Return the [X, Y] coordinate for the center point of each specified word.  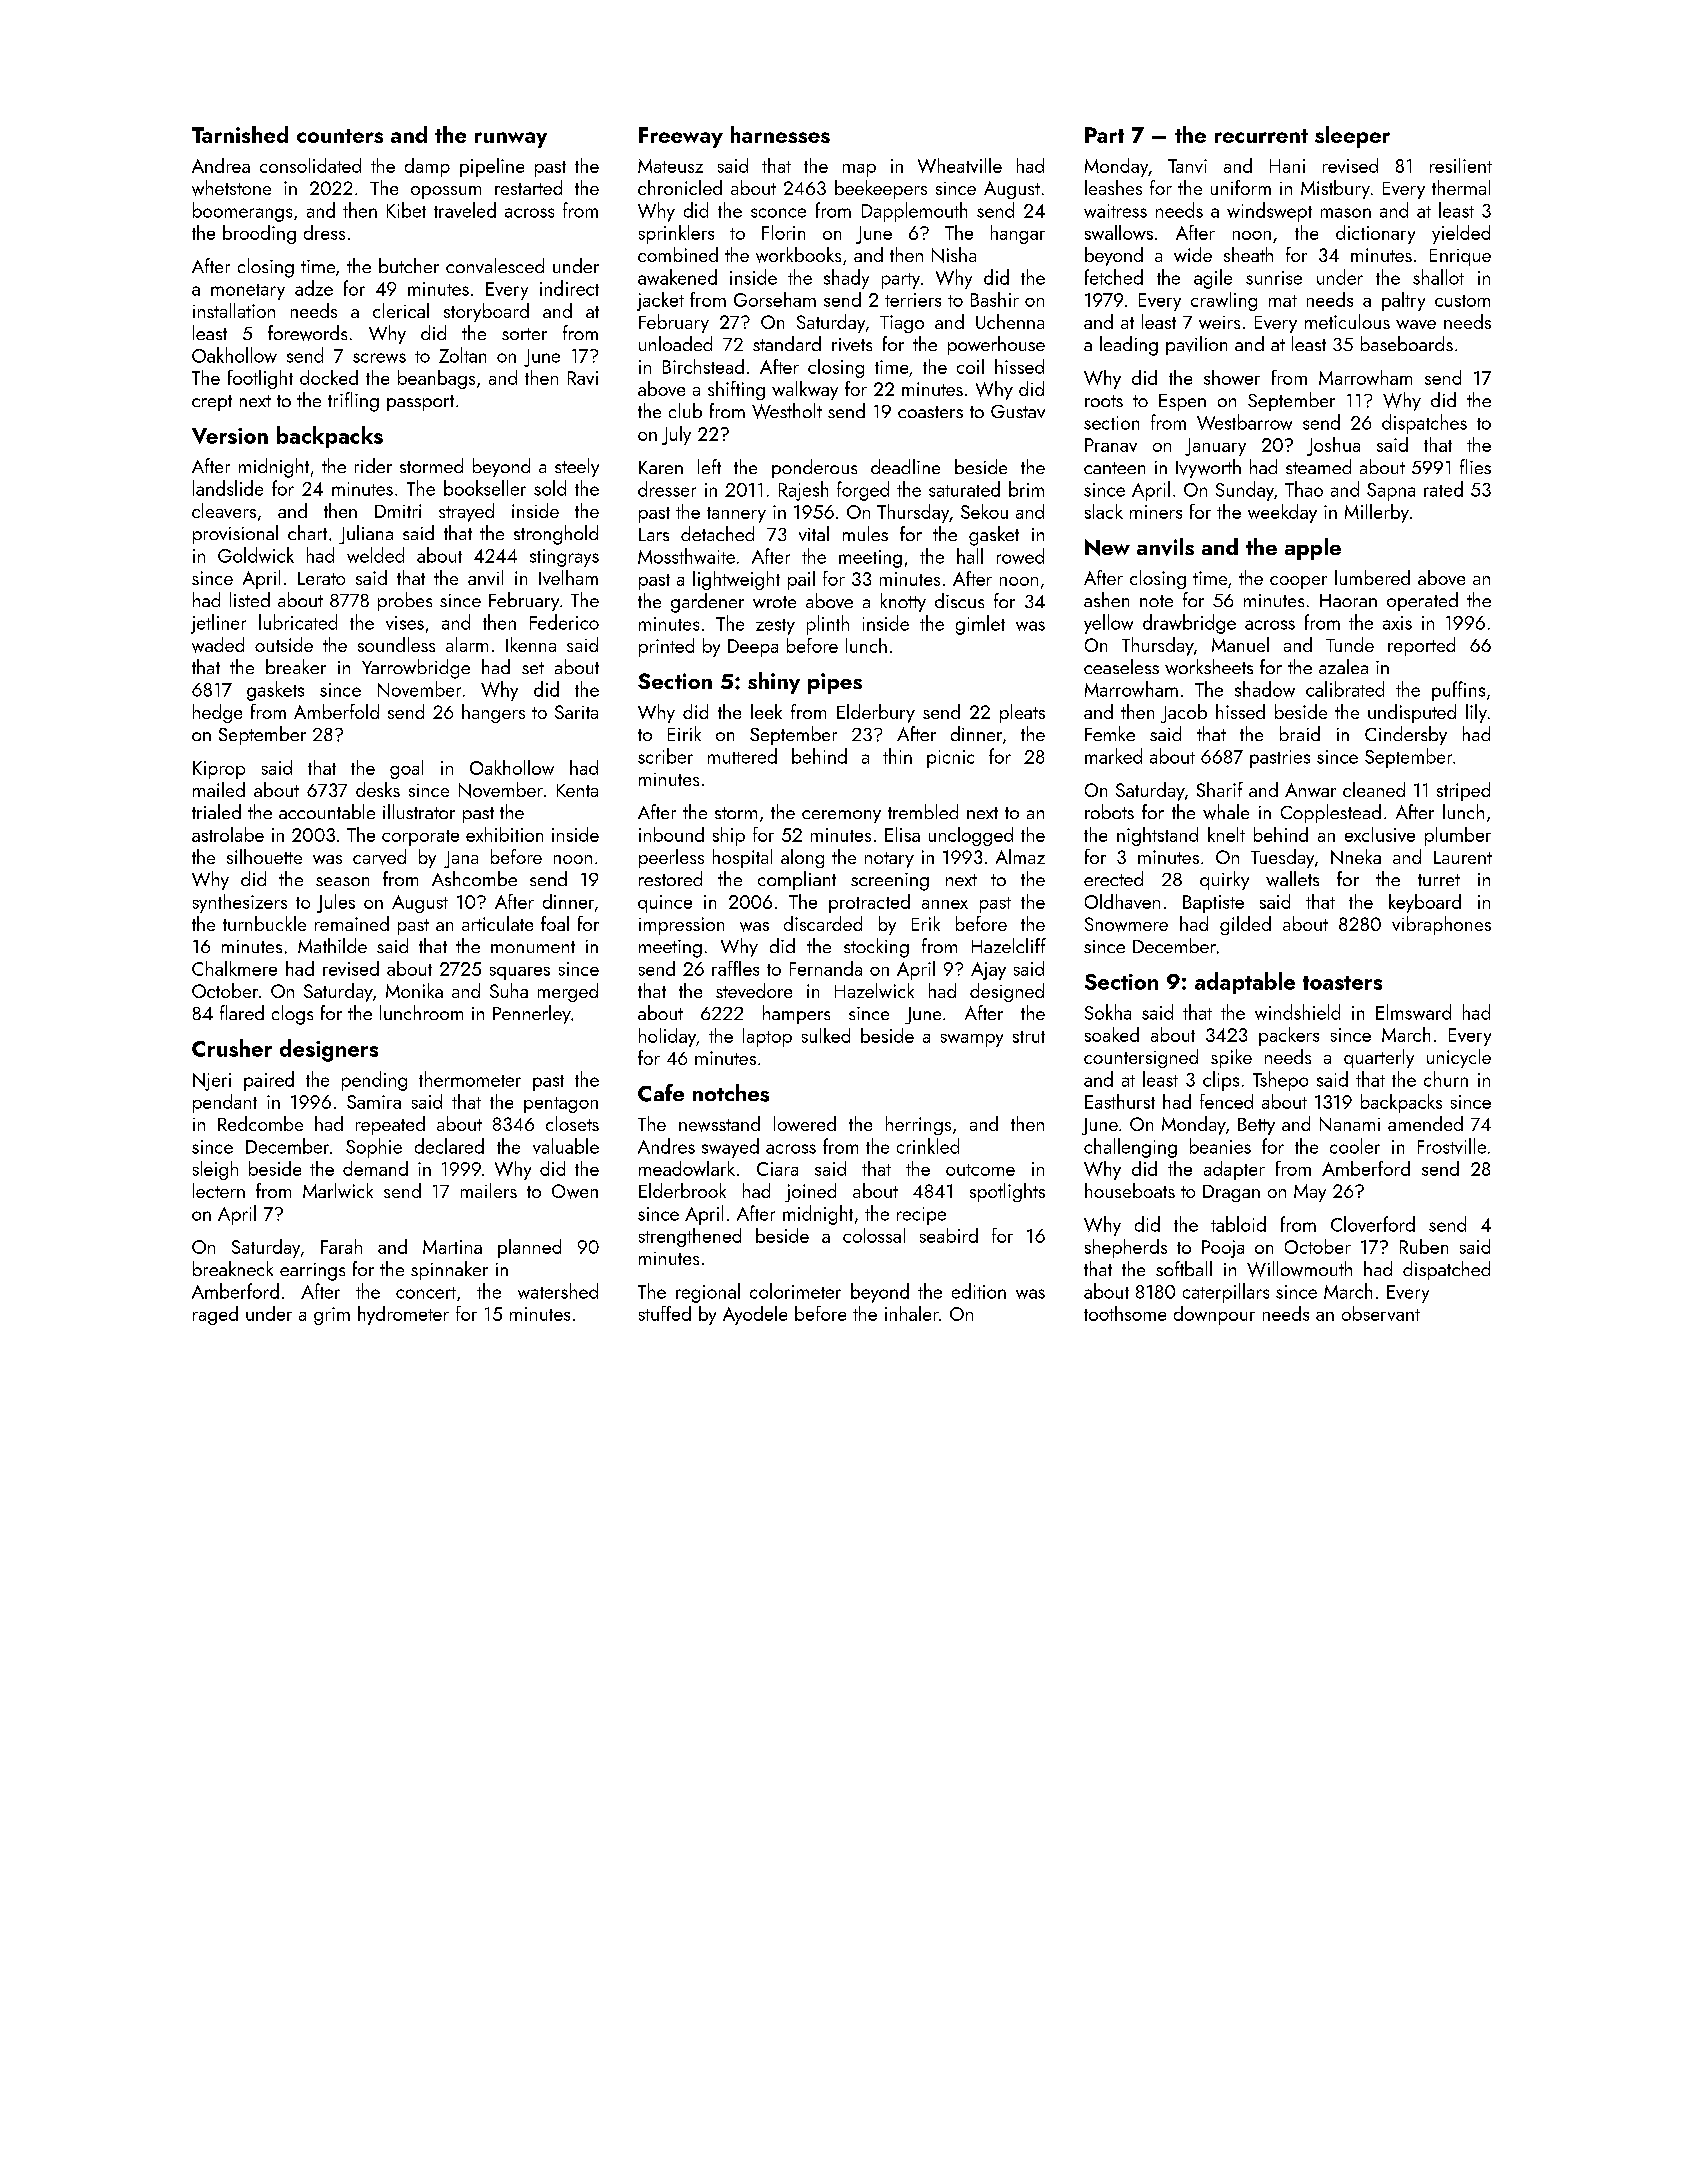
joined [810, 1192]
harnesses [780, 134]
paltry [1403, 301]
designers [329, 1050]
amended [1425, 1123]
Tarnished [240, 134]
